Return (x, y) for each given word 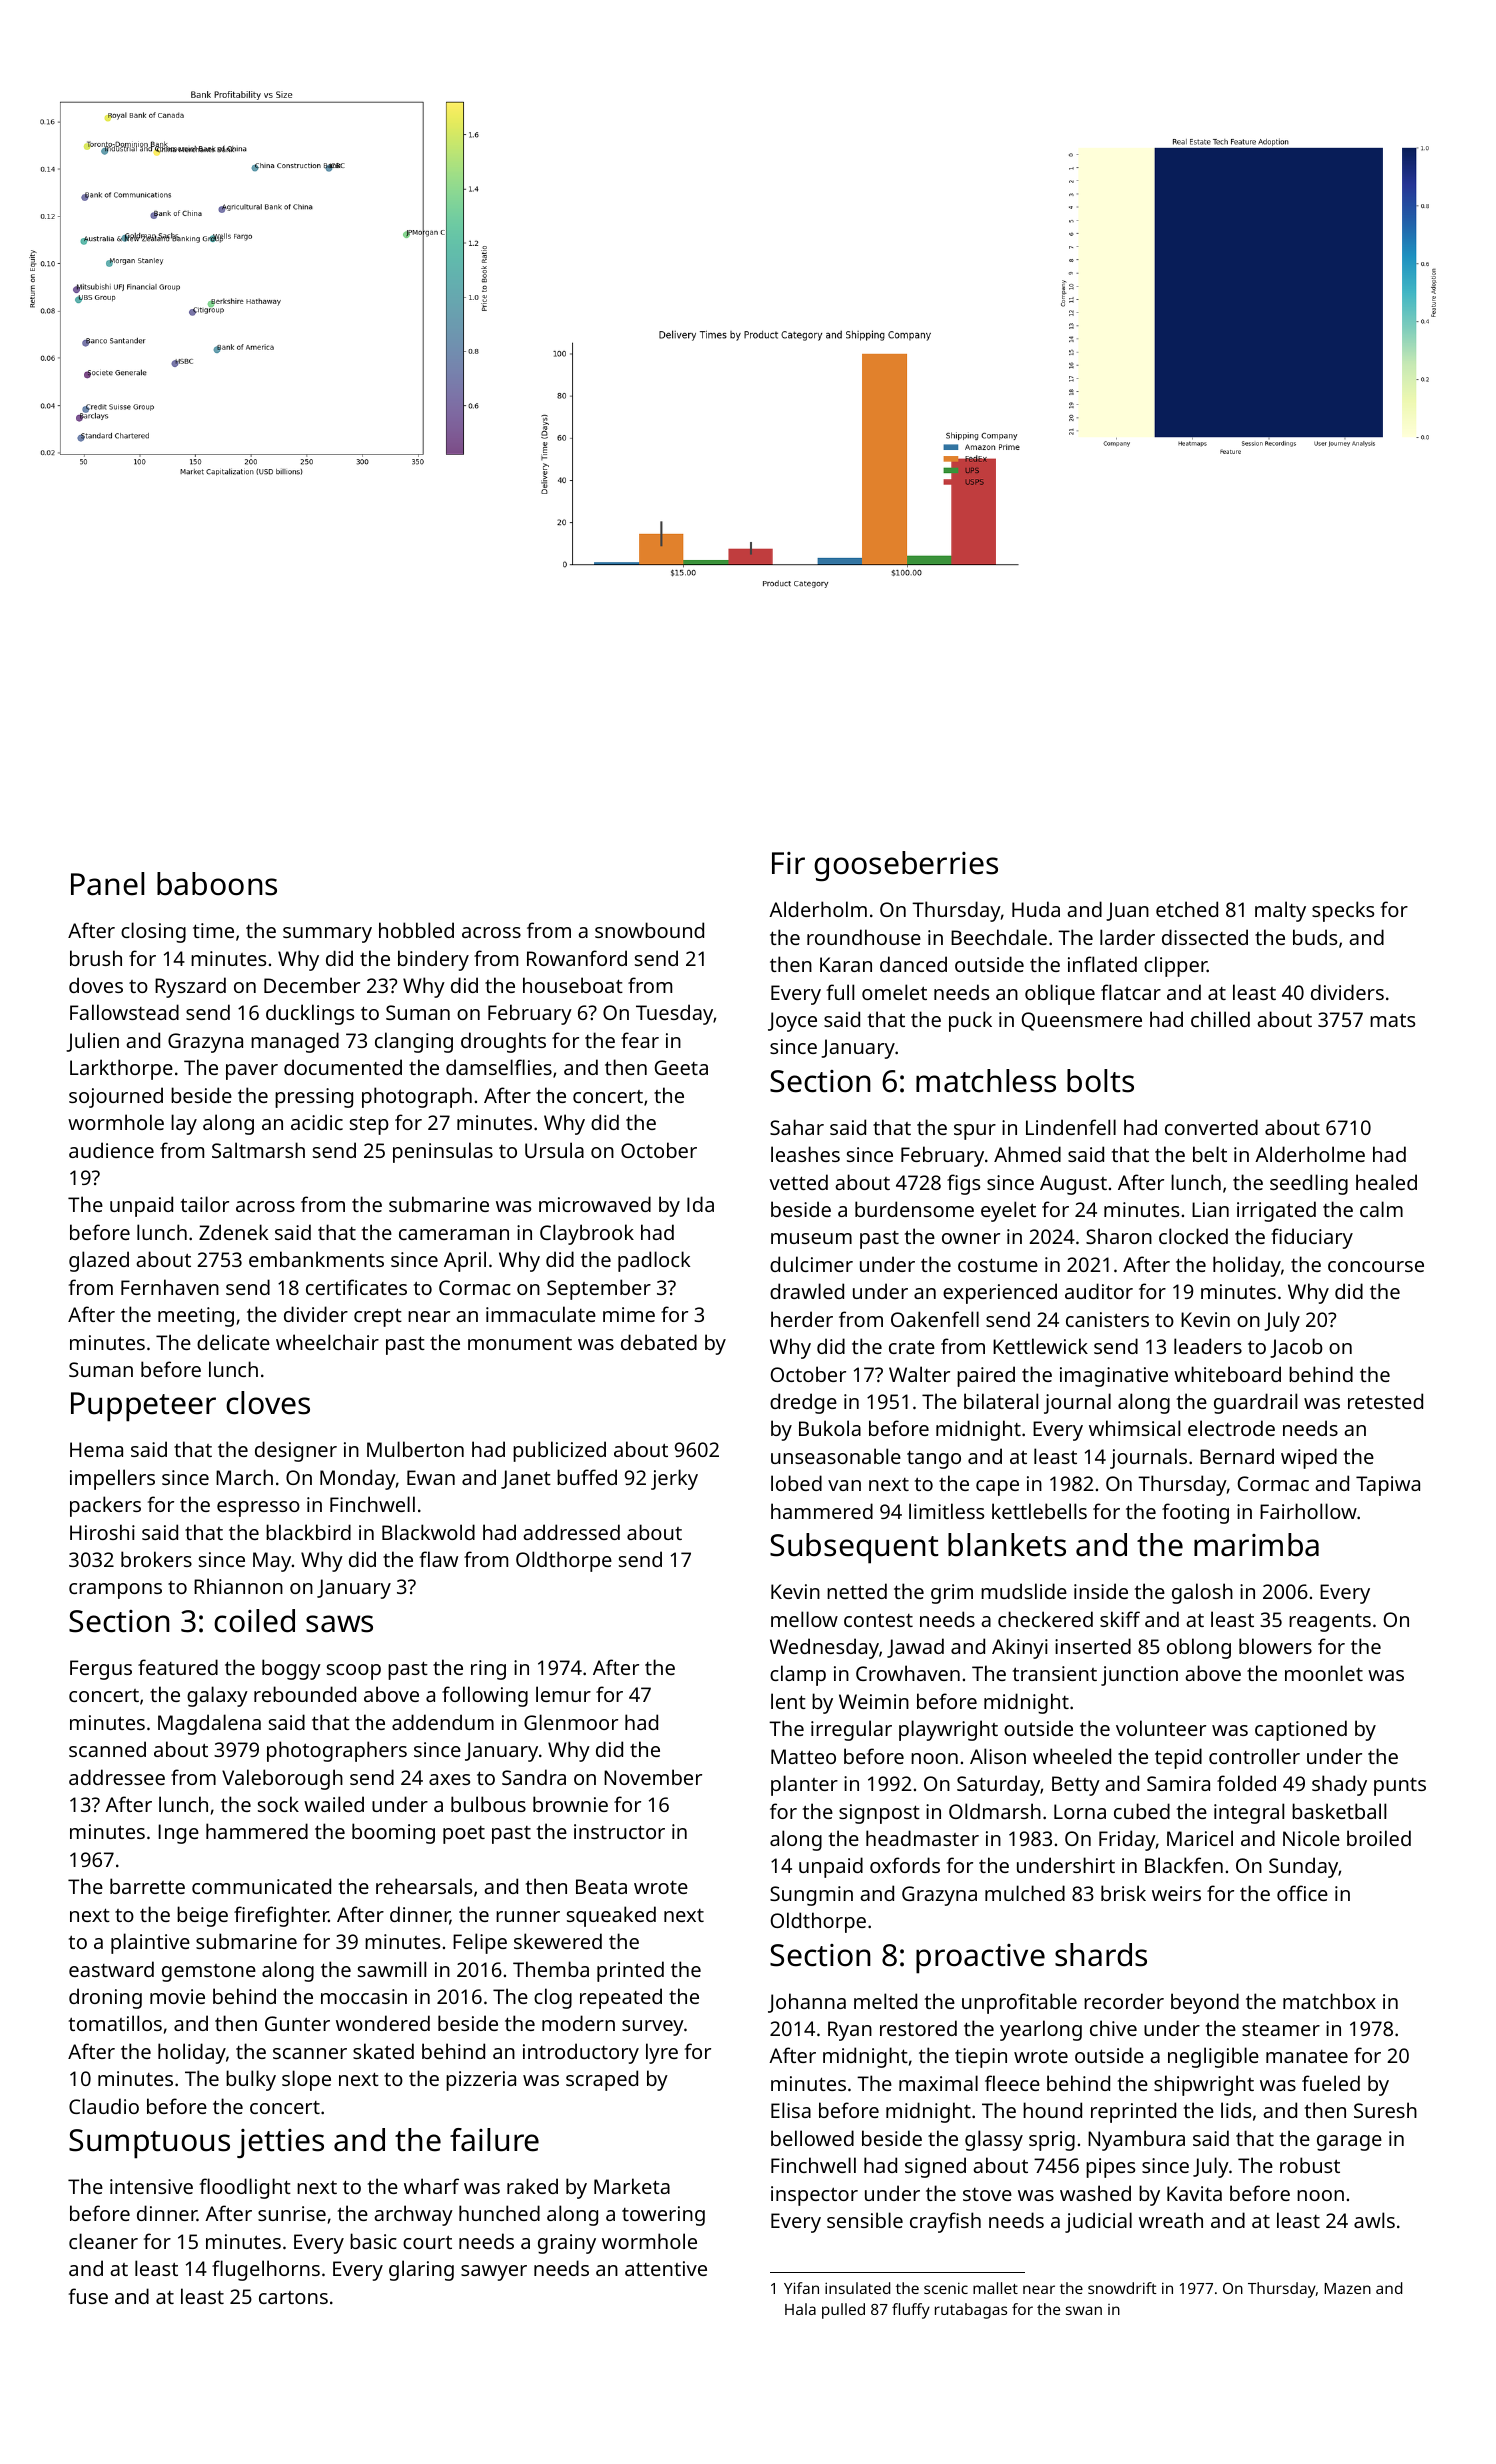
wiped (1309, 1458)
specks (1343, 911)
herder (802, 1319)
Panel (107, 884)
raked (532, 2186)
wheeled (1072, 1756)
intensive (151, 2186)
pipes (1110, 2168)
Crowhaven (908, 1673)
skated (383, 2051)
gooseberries (906, 866)
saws (339, 1624)
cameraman (454, 1234)
